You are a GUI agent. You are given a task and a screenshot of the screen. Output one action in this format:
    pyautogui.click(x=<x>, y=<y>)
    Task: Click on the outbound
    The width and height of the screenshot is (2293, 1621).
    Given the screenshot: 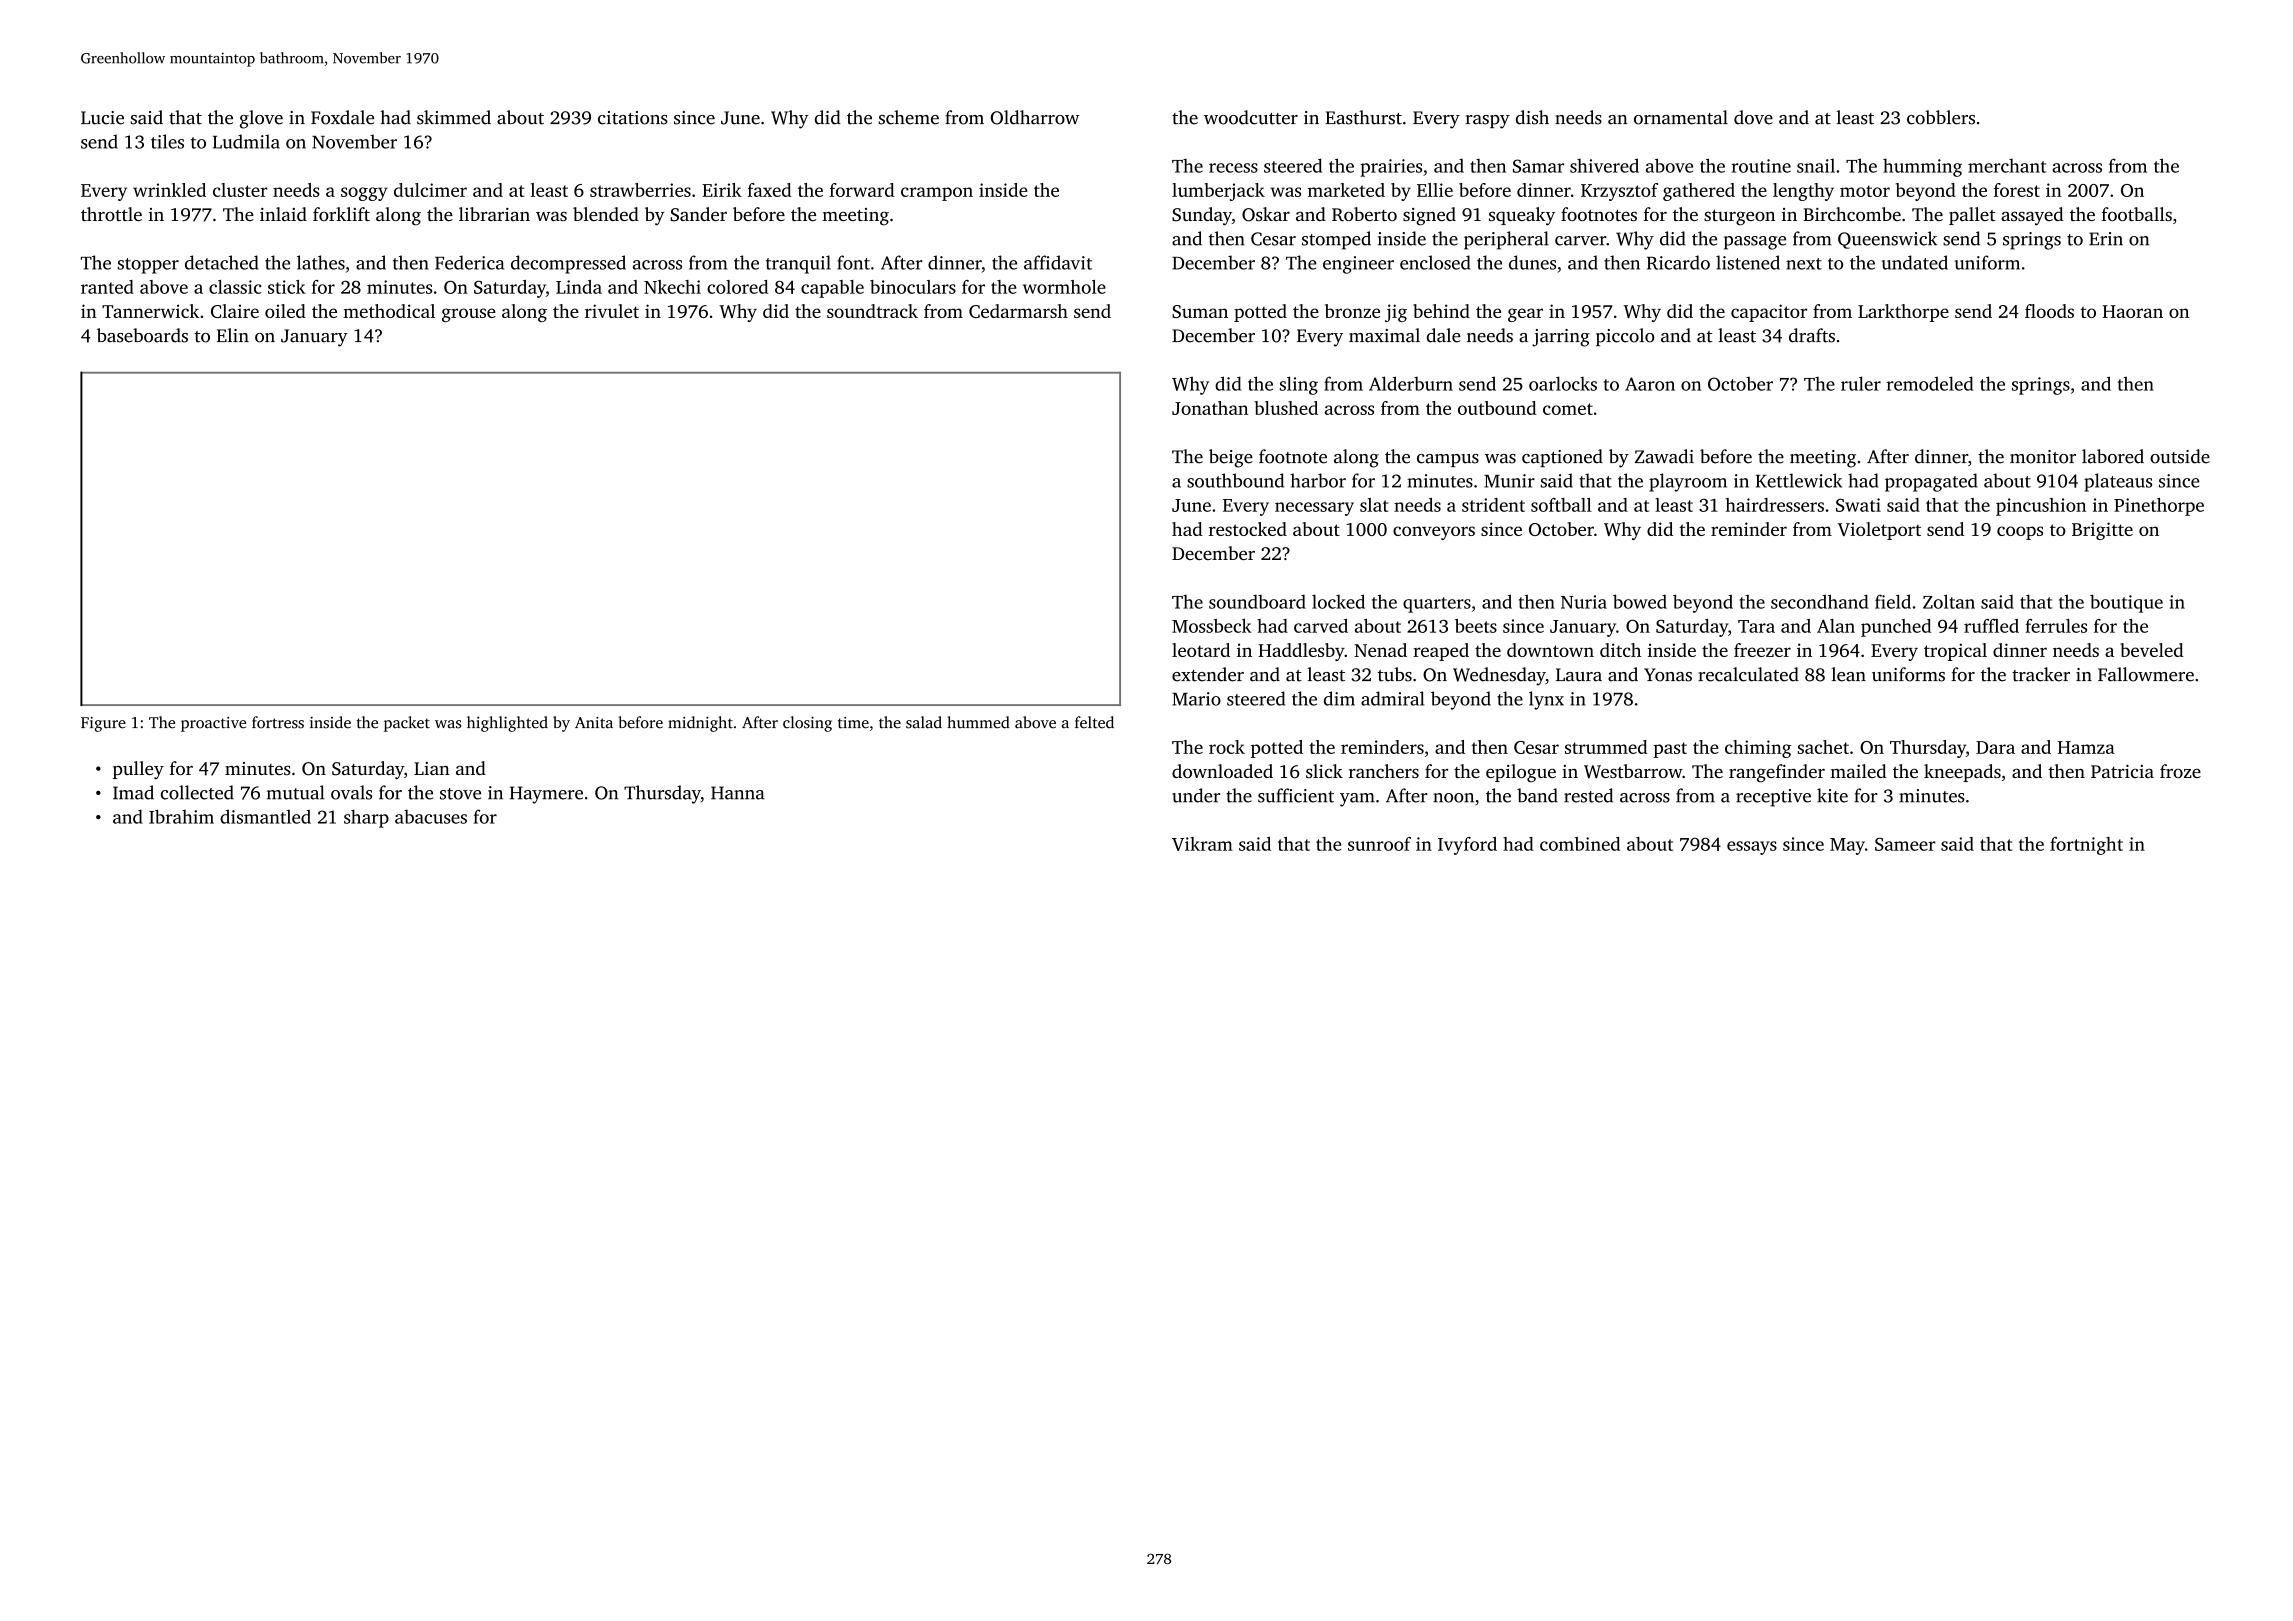 What is the action you would take?
    pyautogui.click(x=1497, y=408)
